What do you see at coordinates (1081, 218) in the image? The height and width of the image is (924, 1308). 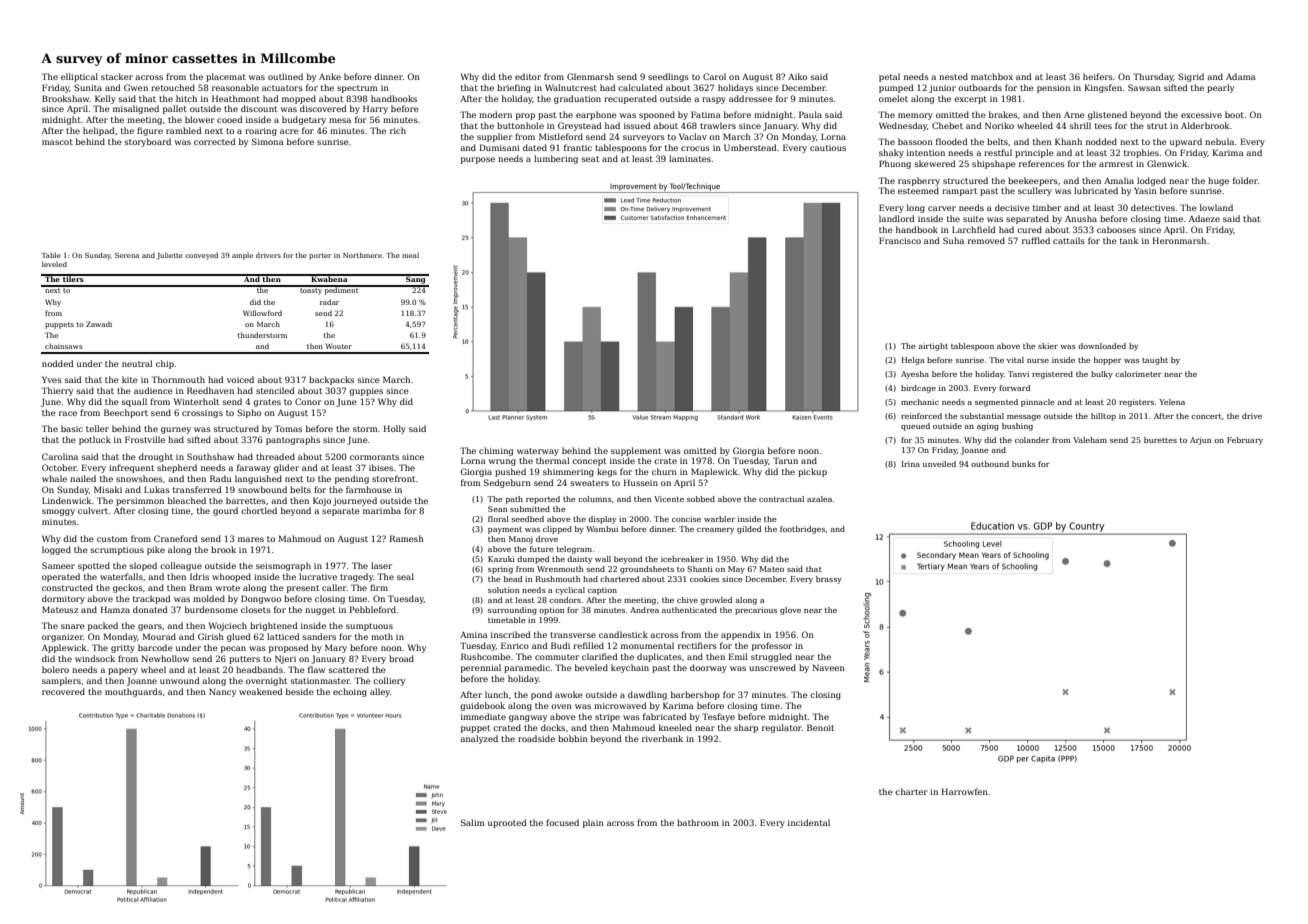 I see `Anusha` at bounding box center [1081, 218].
